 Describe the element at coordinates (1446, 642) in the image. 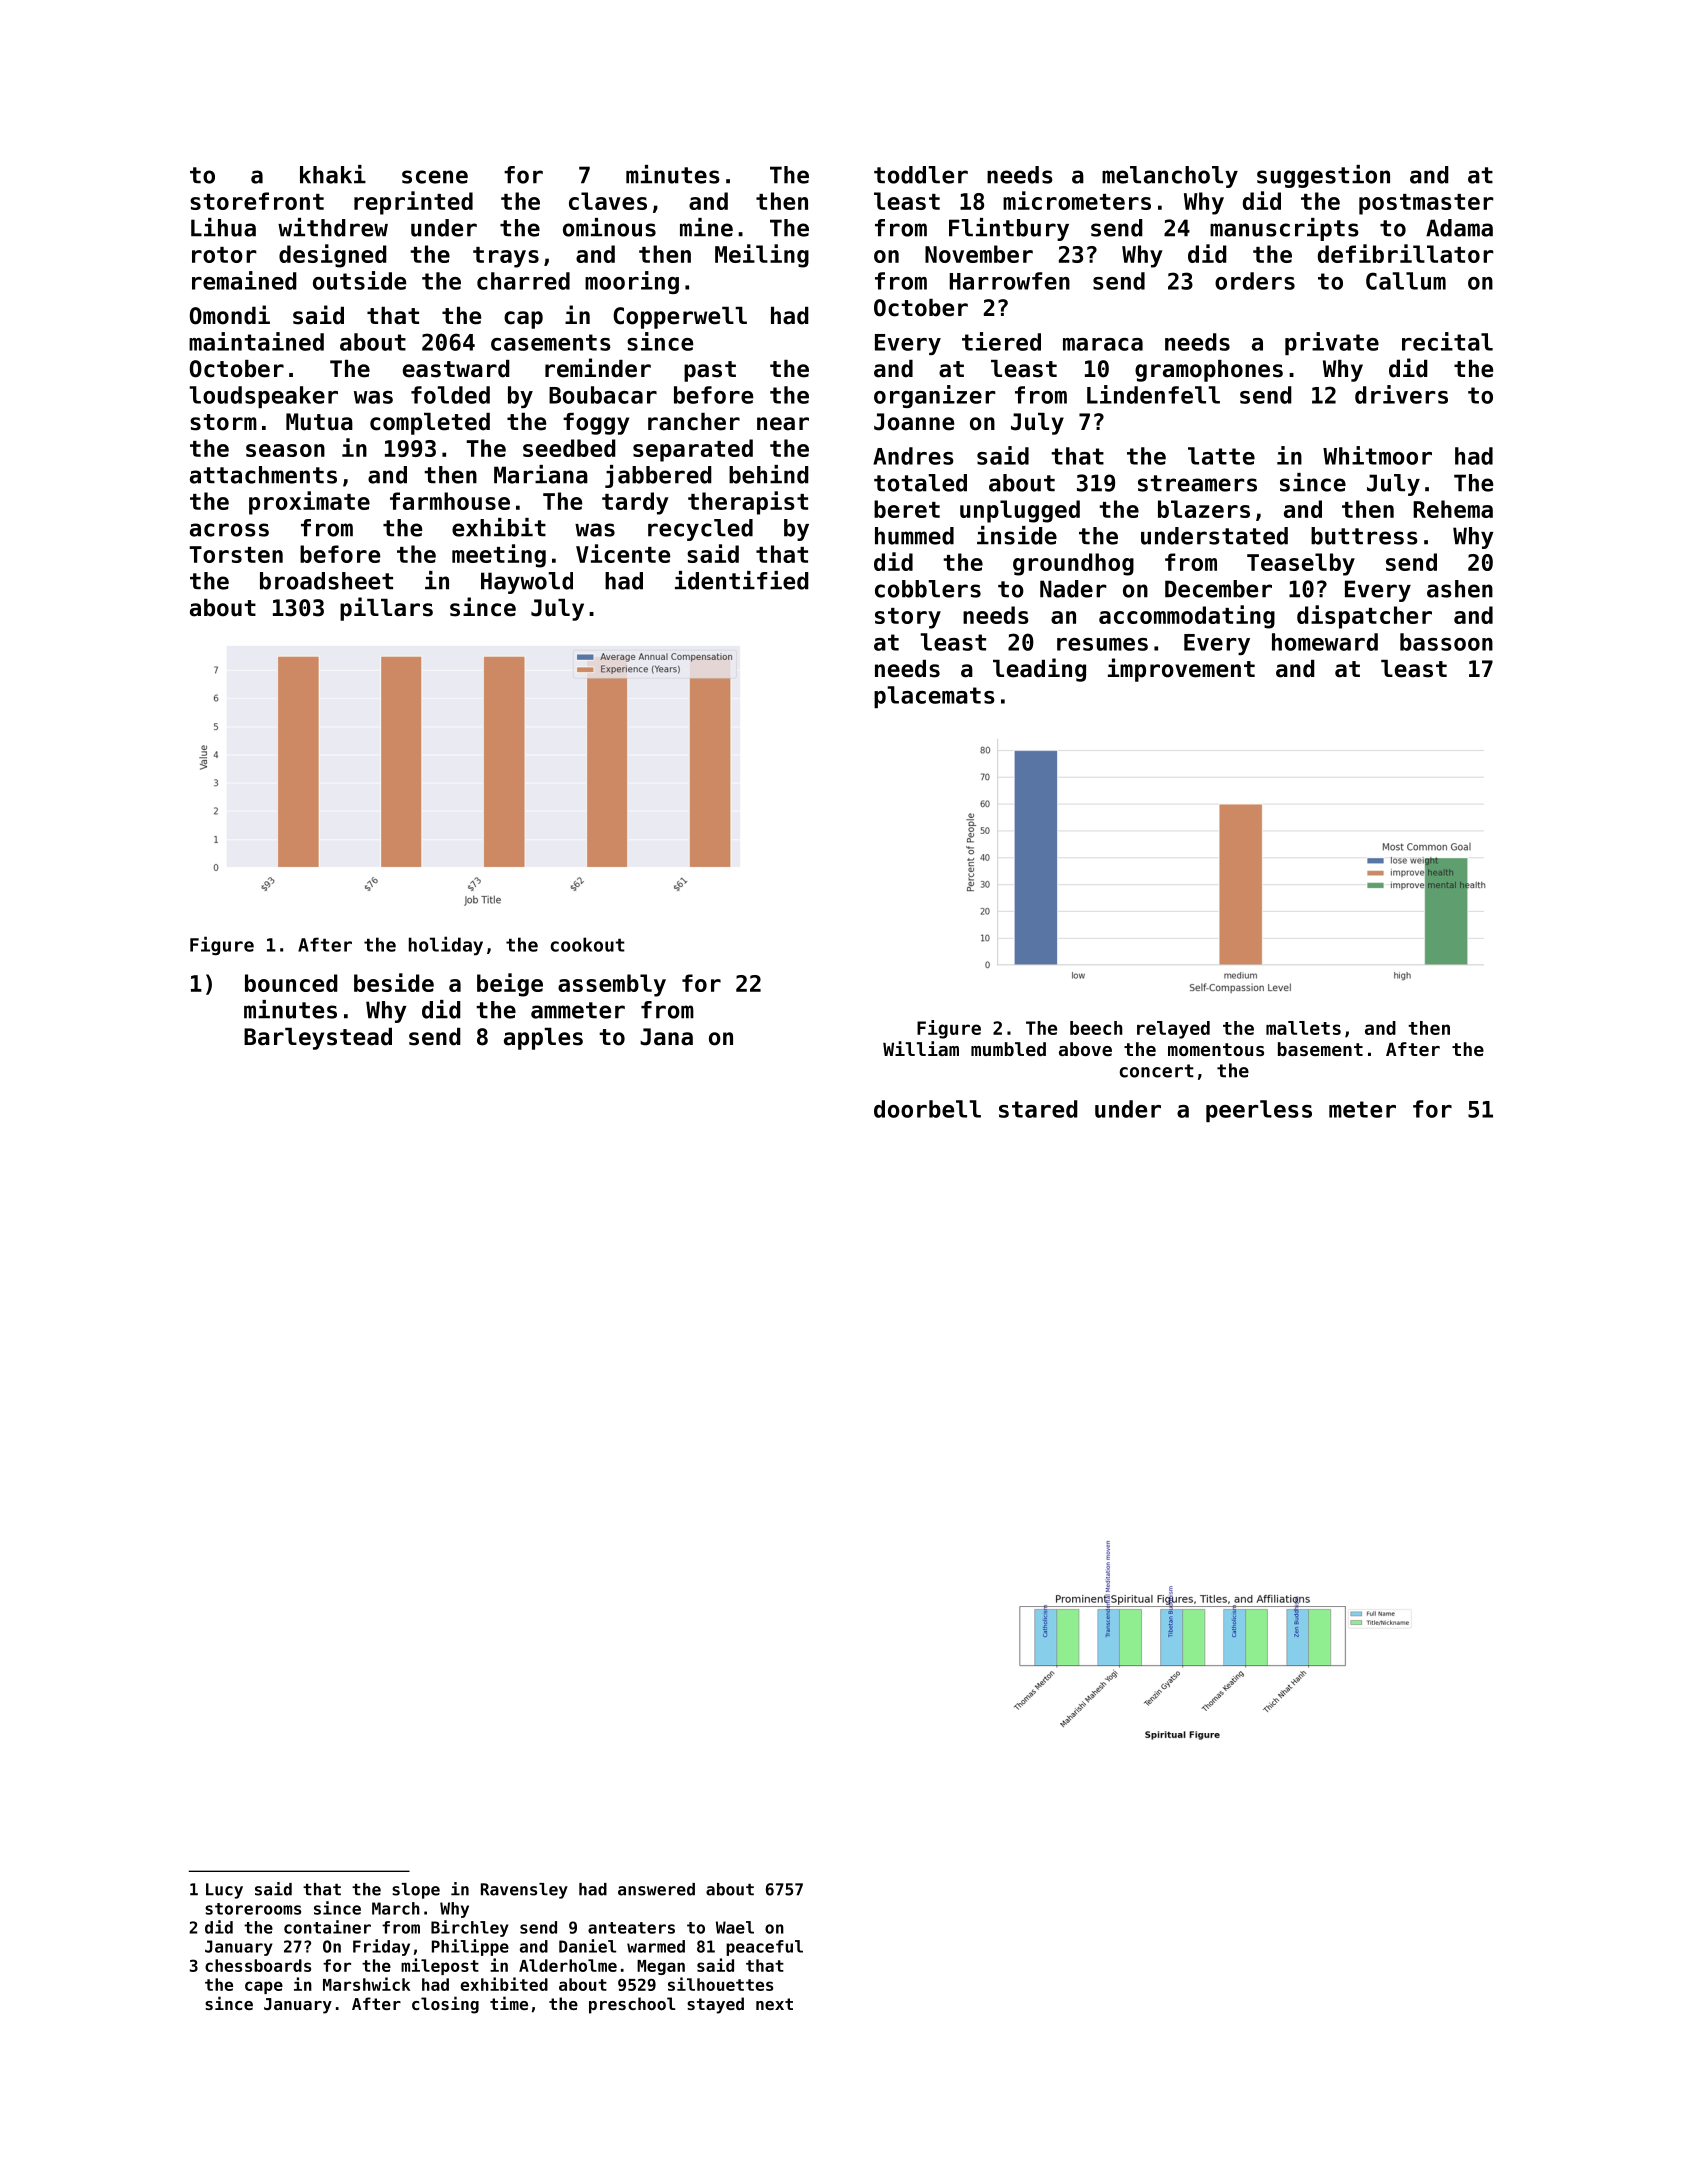

I see `bassoon` at that location.
